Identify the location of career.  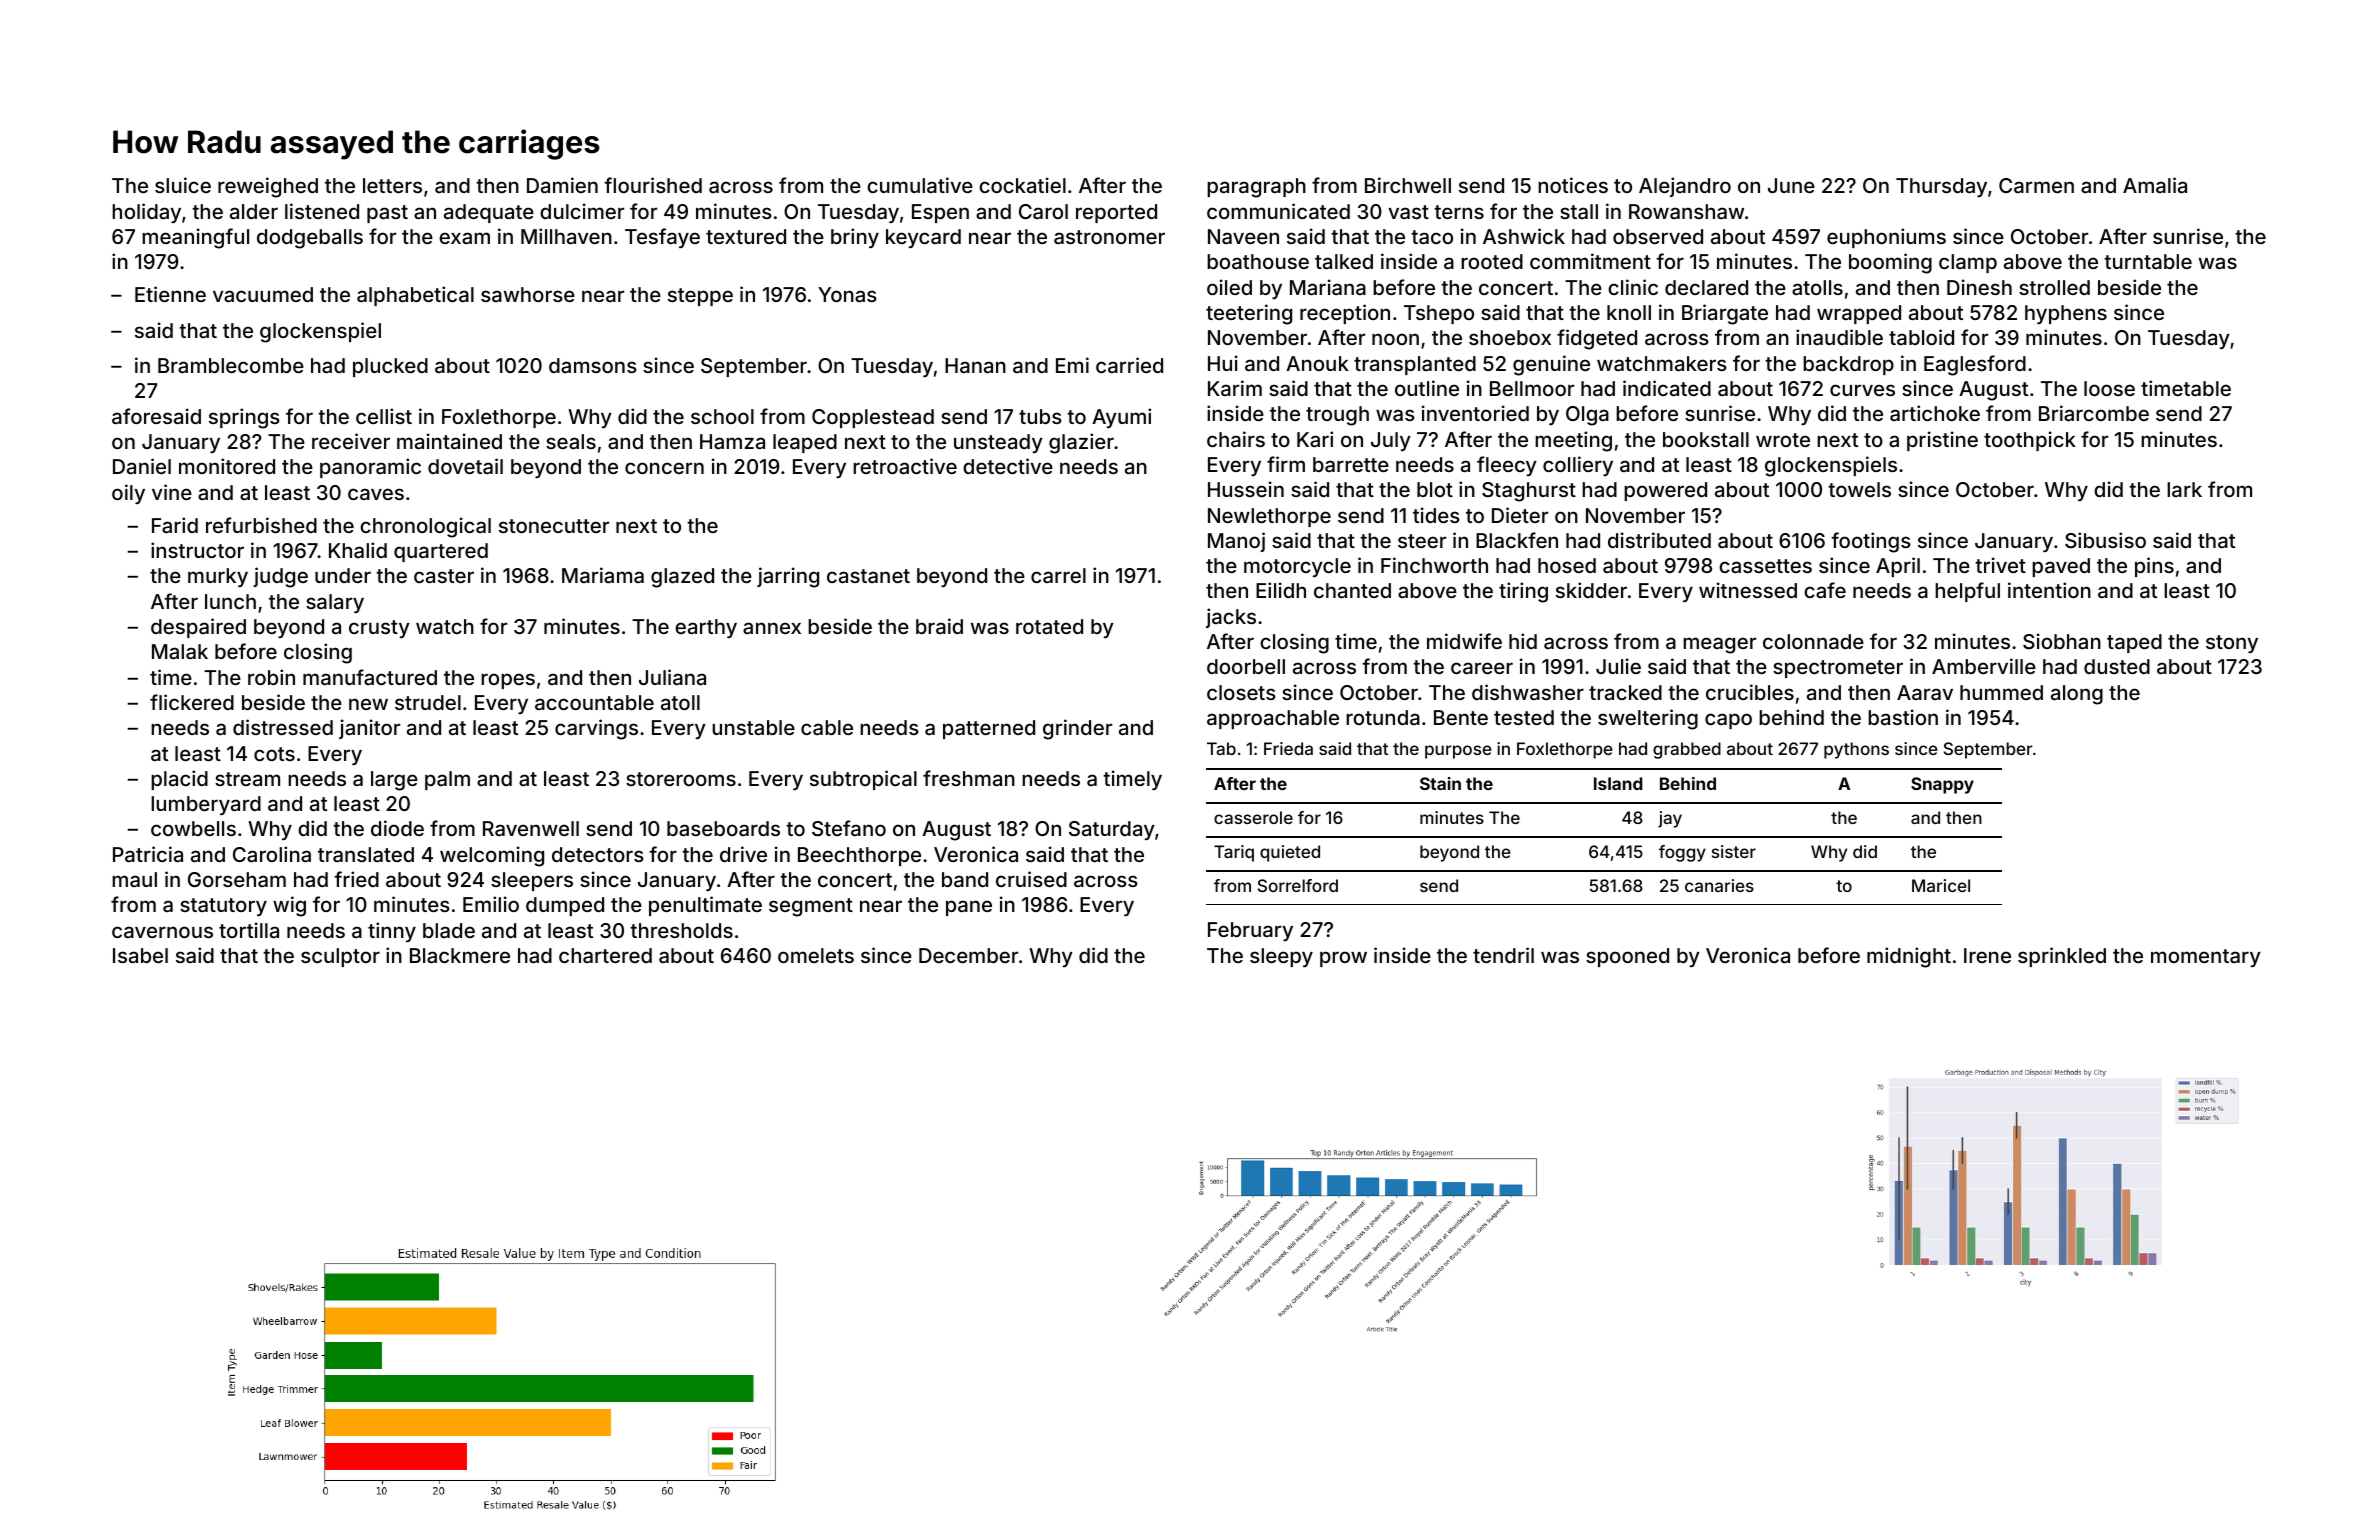
(1482, 668).
